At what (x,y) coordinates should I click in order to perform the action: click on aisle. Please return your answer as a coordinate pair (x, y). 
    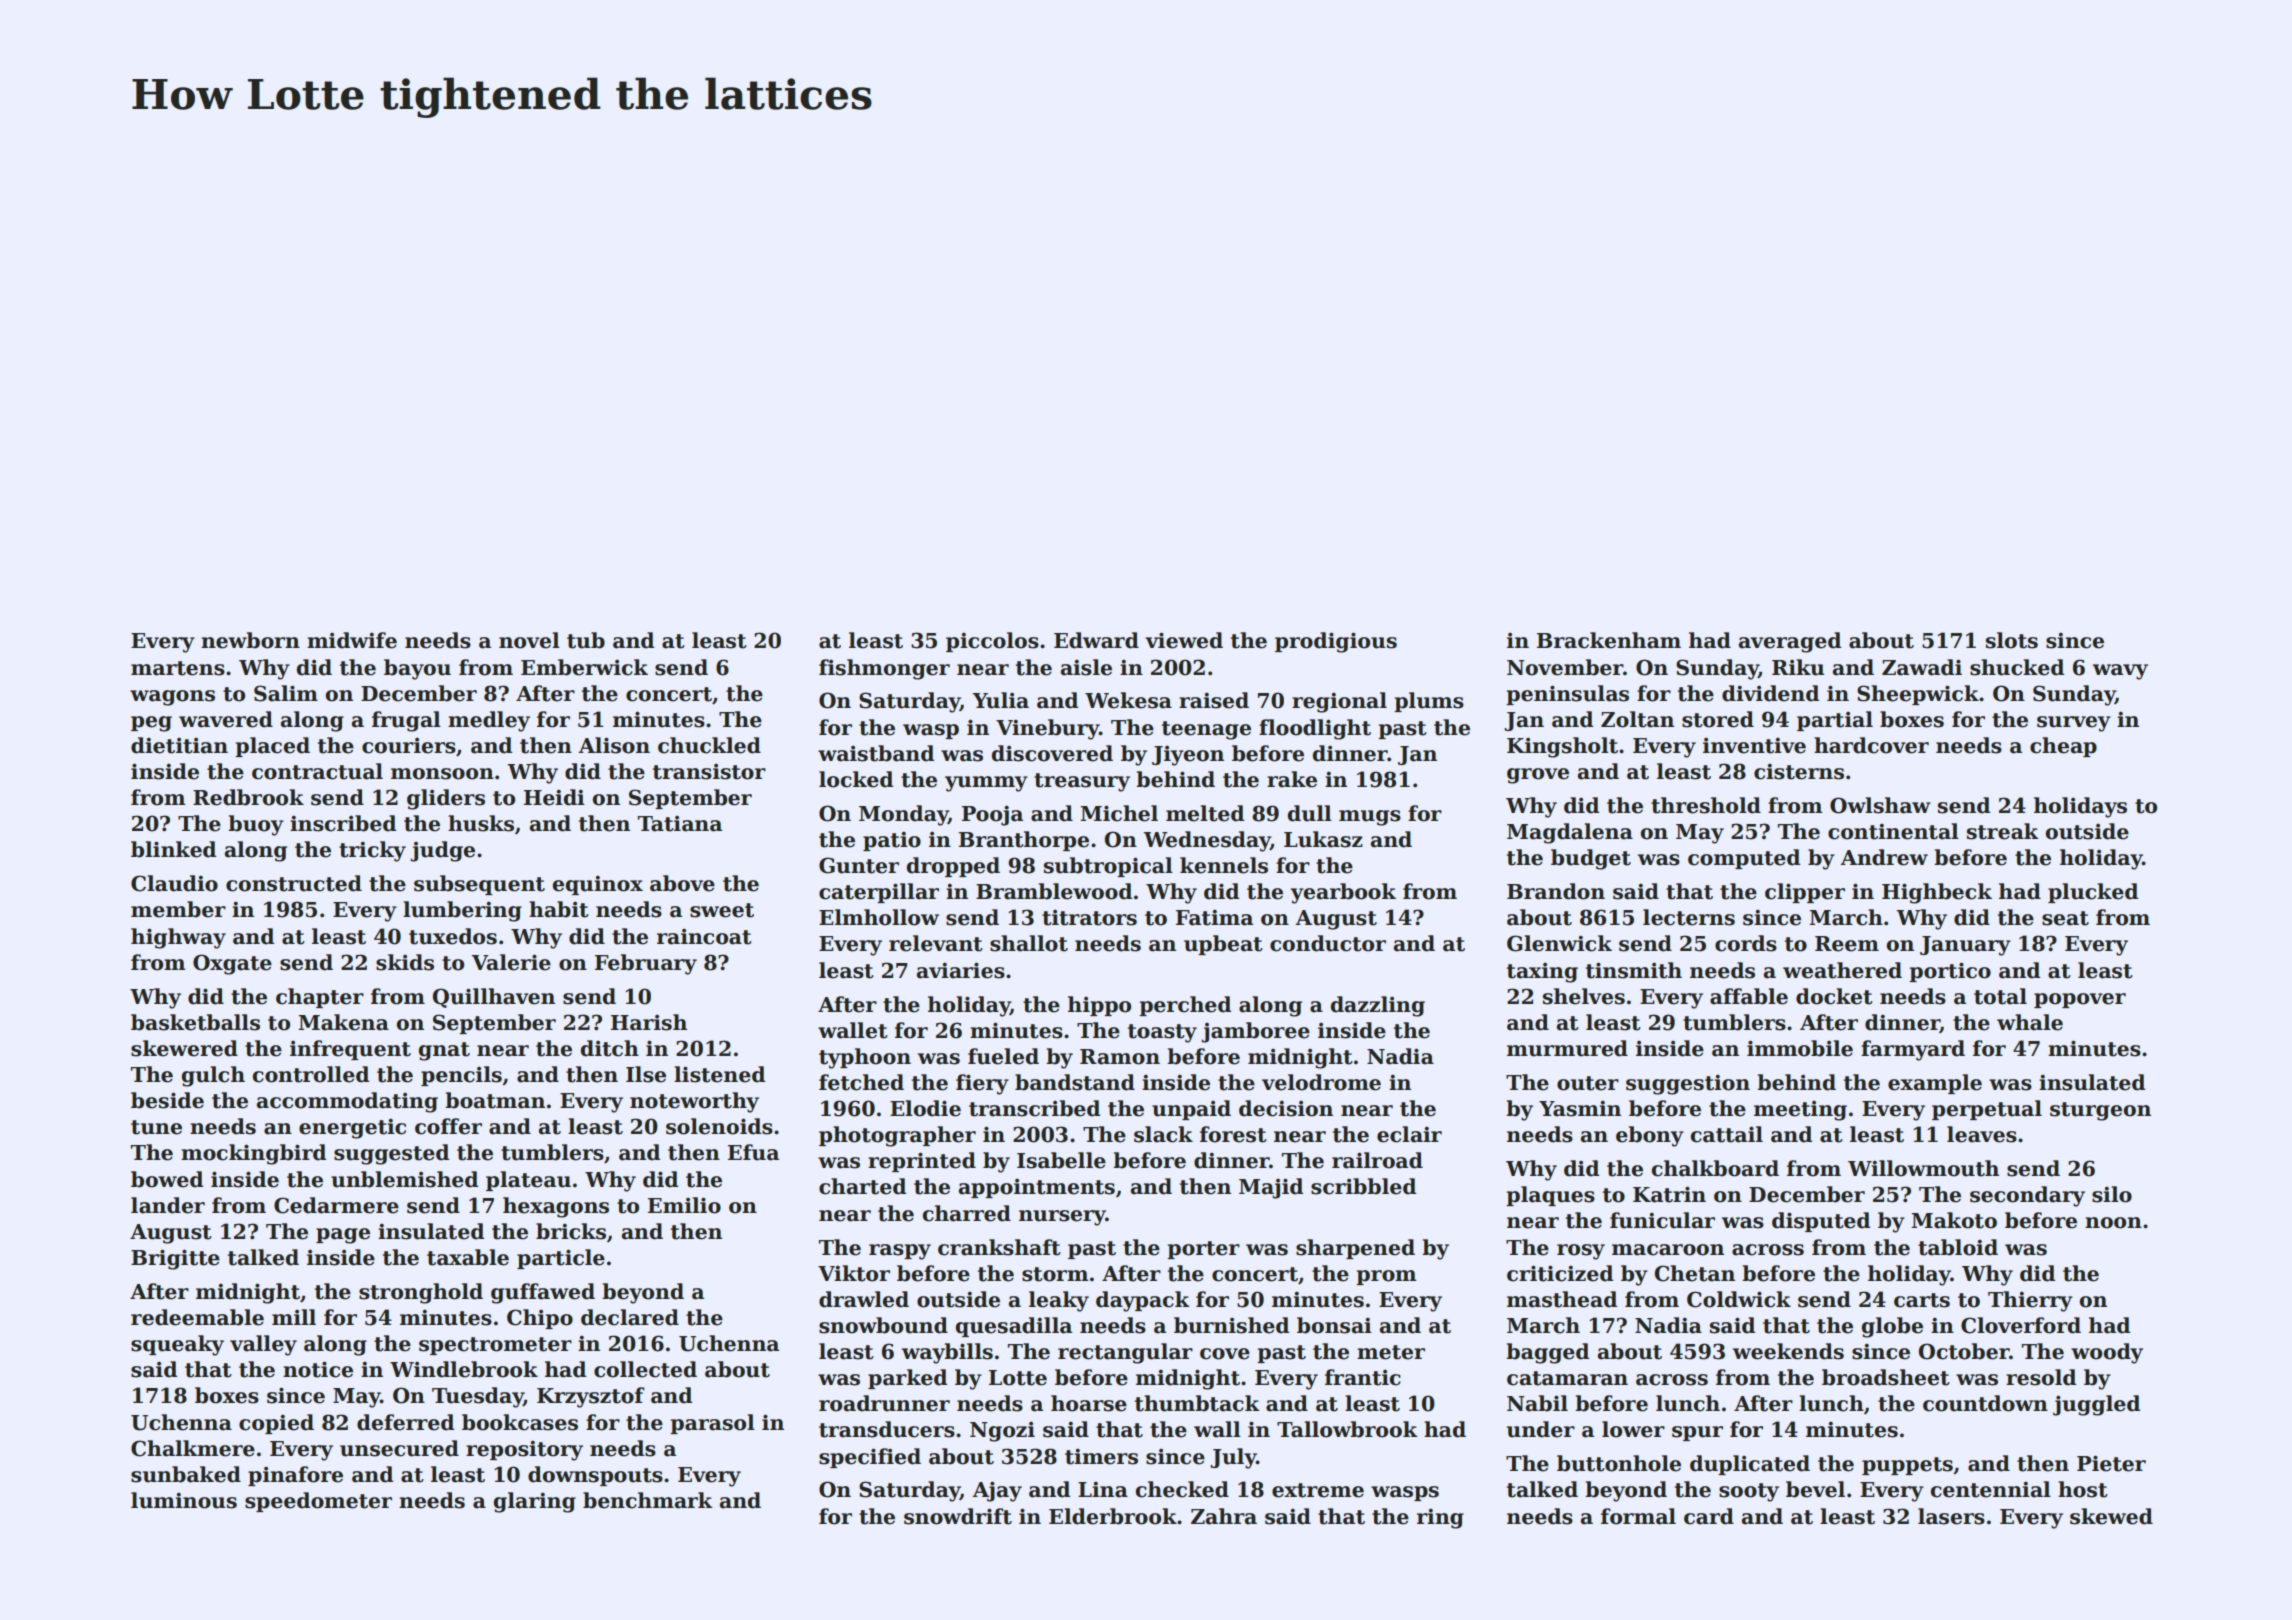
    Looking at the image, I should click on (1086, 667).
